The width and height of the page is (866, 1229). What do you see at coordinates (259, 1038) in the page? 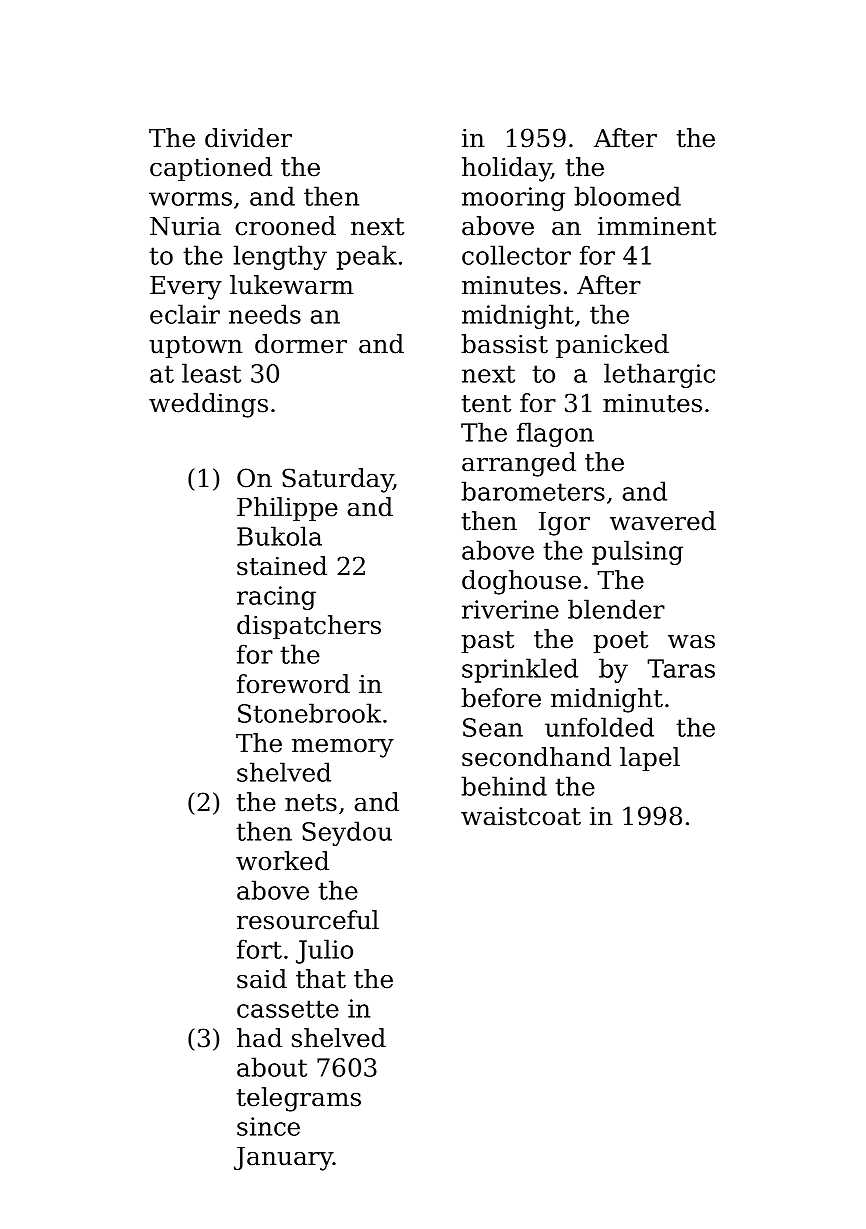
I see `had` at bounding box center [259, 1038].
